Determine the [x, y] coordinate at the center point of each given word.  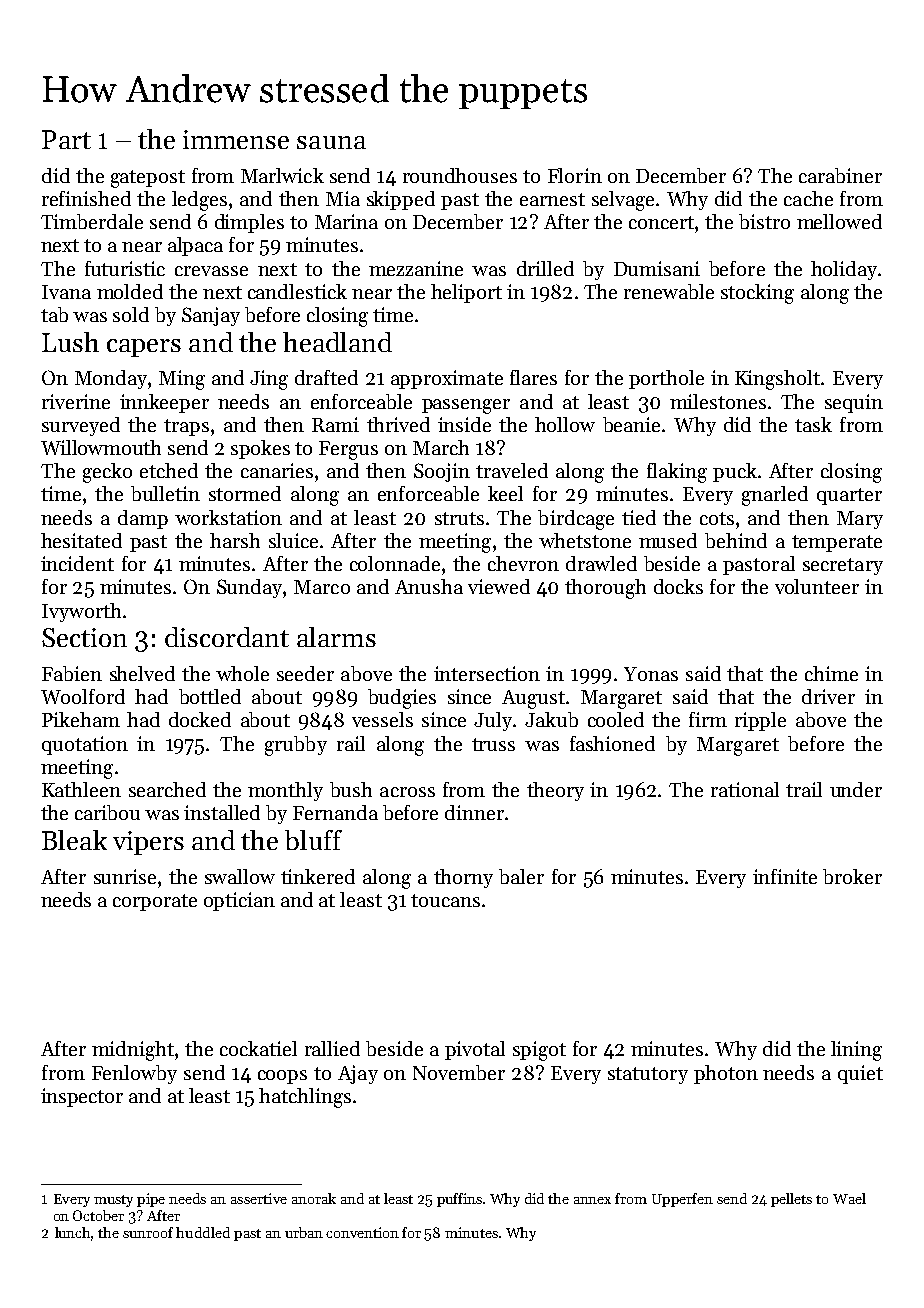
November [459, 1072]
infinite [785, 876]
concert [661, 222]
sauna [331, 142]
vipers [148, 843]
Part [66, 139]
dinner [474, 812]
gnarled [775, 496]
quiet [860, 1074]
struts [459, 518]
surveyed [81, 426]
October [98, 1215]
